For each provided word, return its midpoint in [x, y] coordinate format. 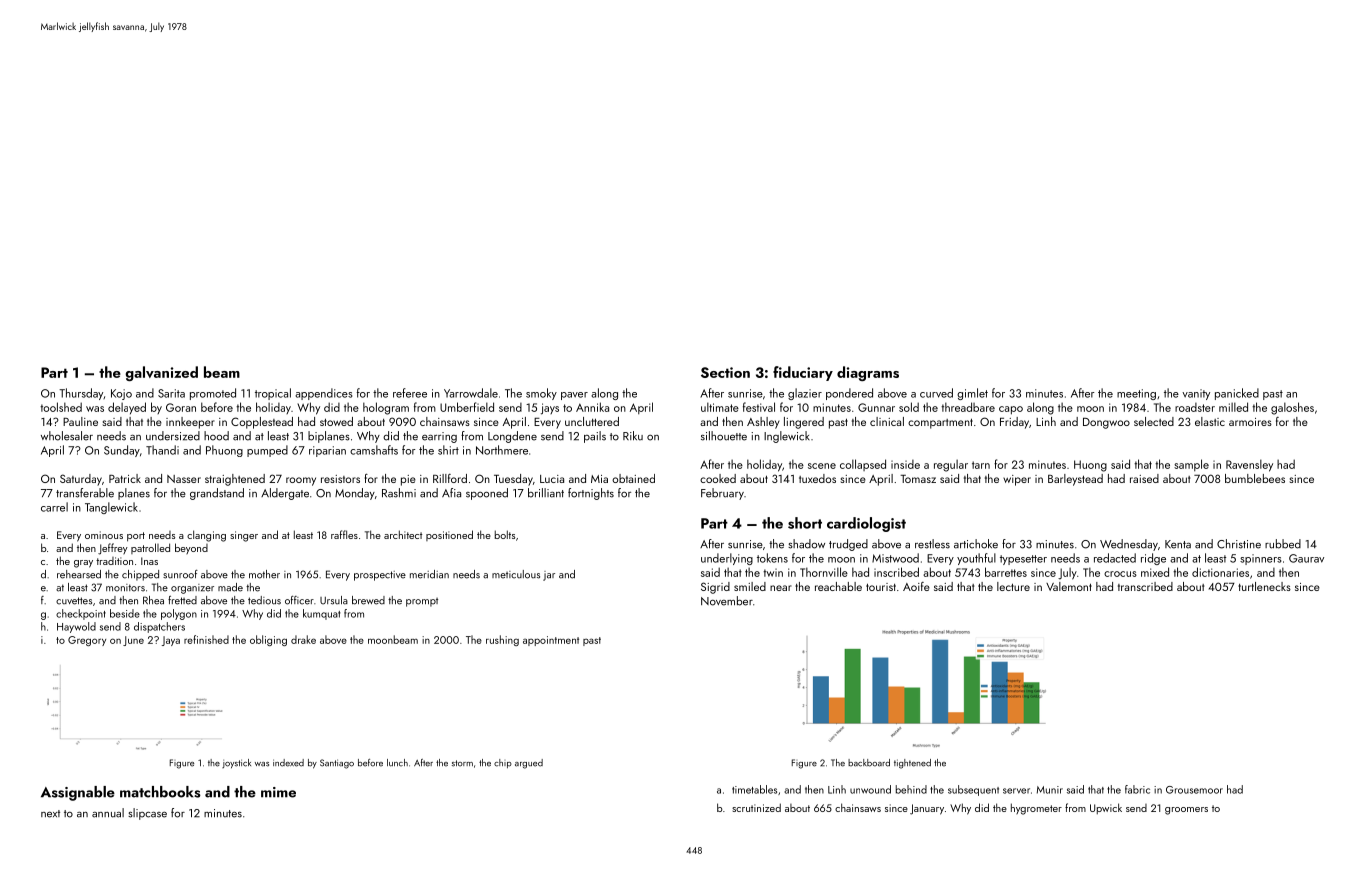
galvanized [161, 373]
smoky [541, 394]
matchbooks [160, 792]
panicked [1237, 394]
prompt [422, 602]
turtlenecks [1264, 586]
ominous [104, 535]
